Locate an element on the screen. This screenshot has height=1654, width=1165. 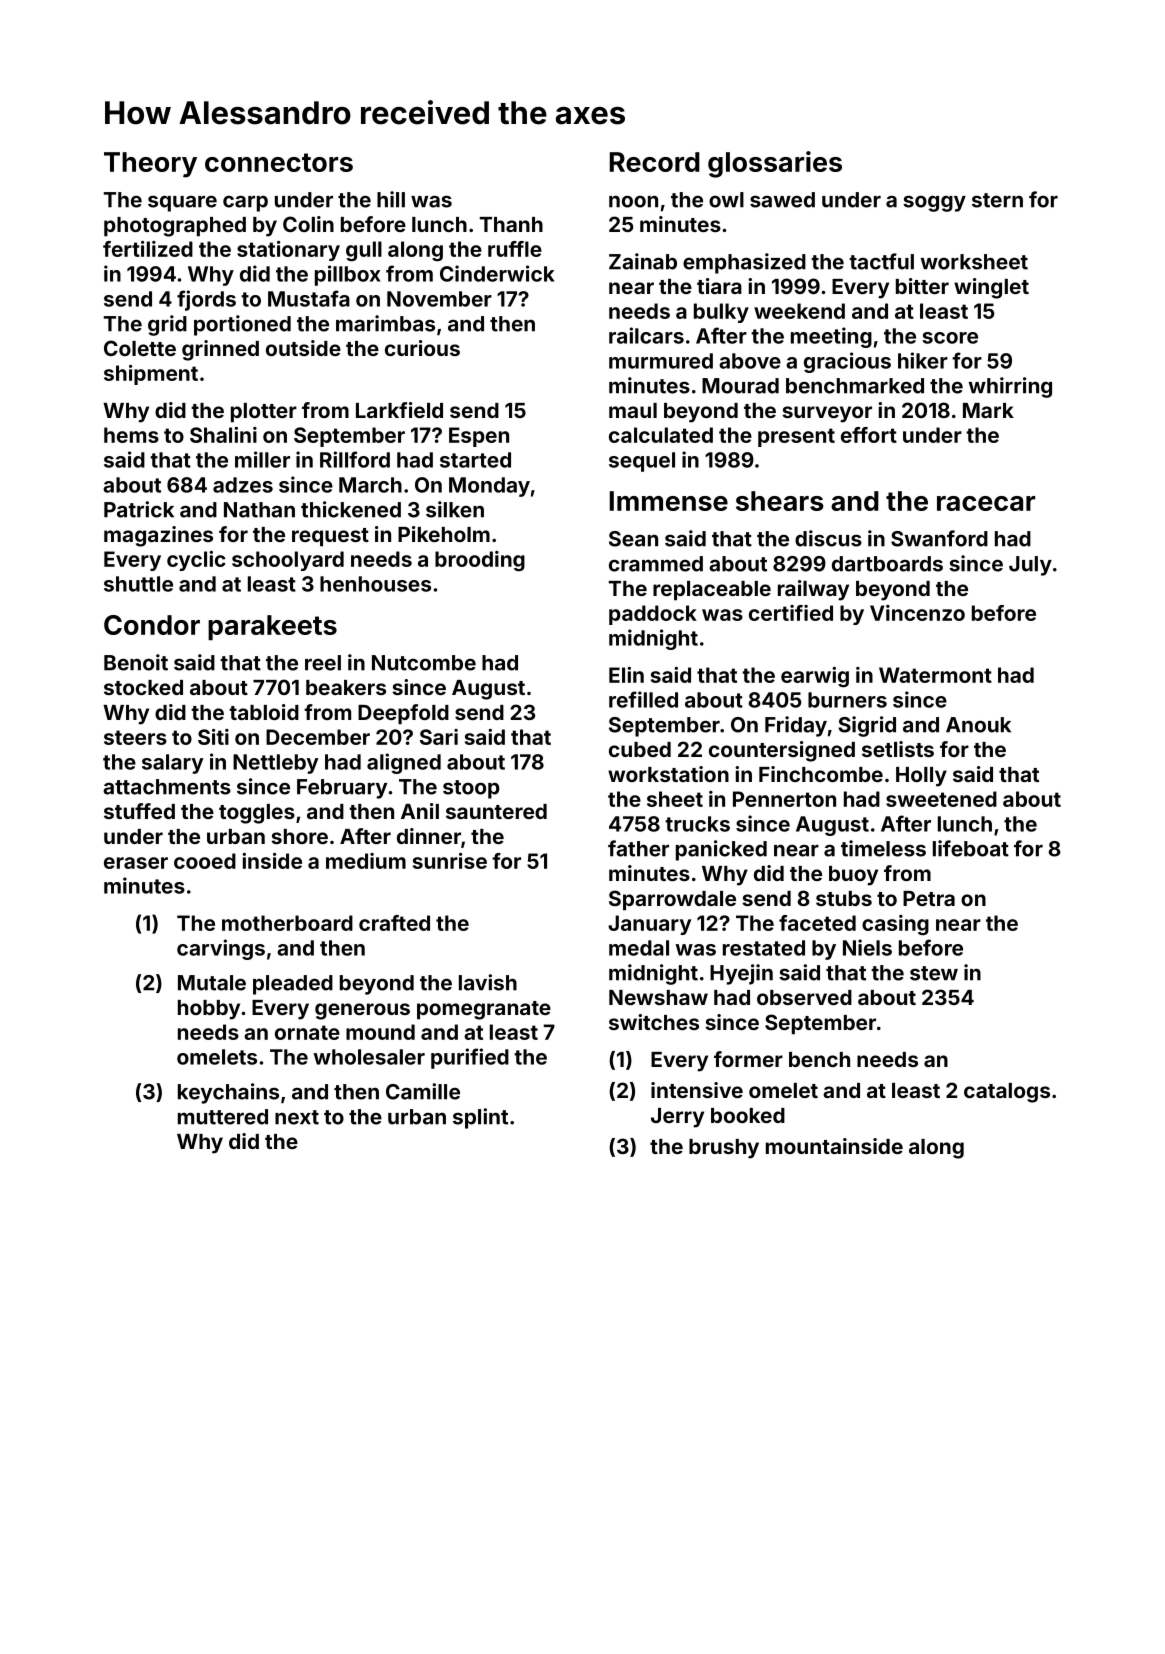
sequel is located at coordinates (642, 462).
